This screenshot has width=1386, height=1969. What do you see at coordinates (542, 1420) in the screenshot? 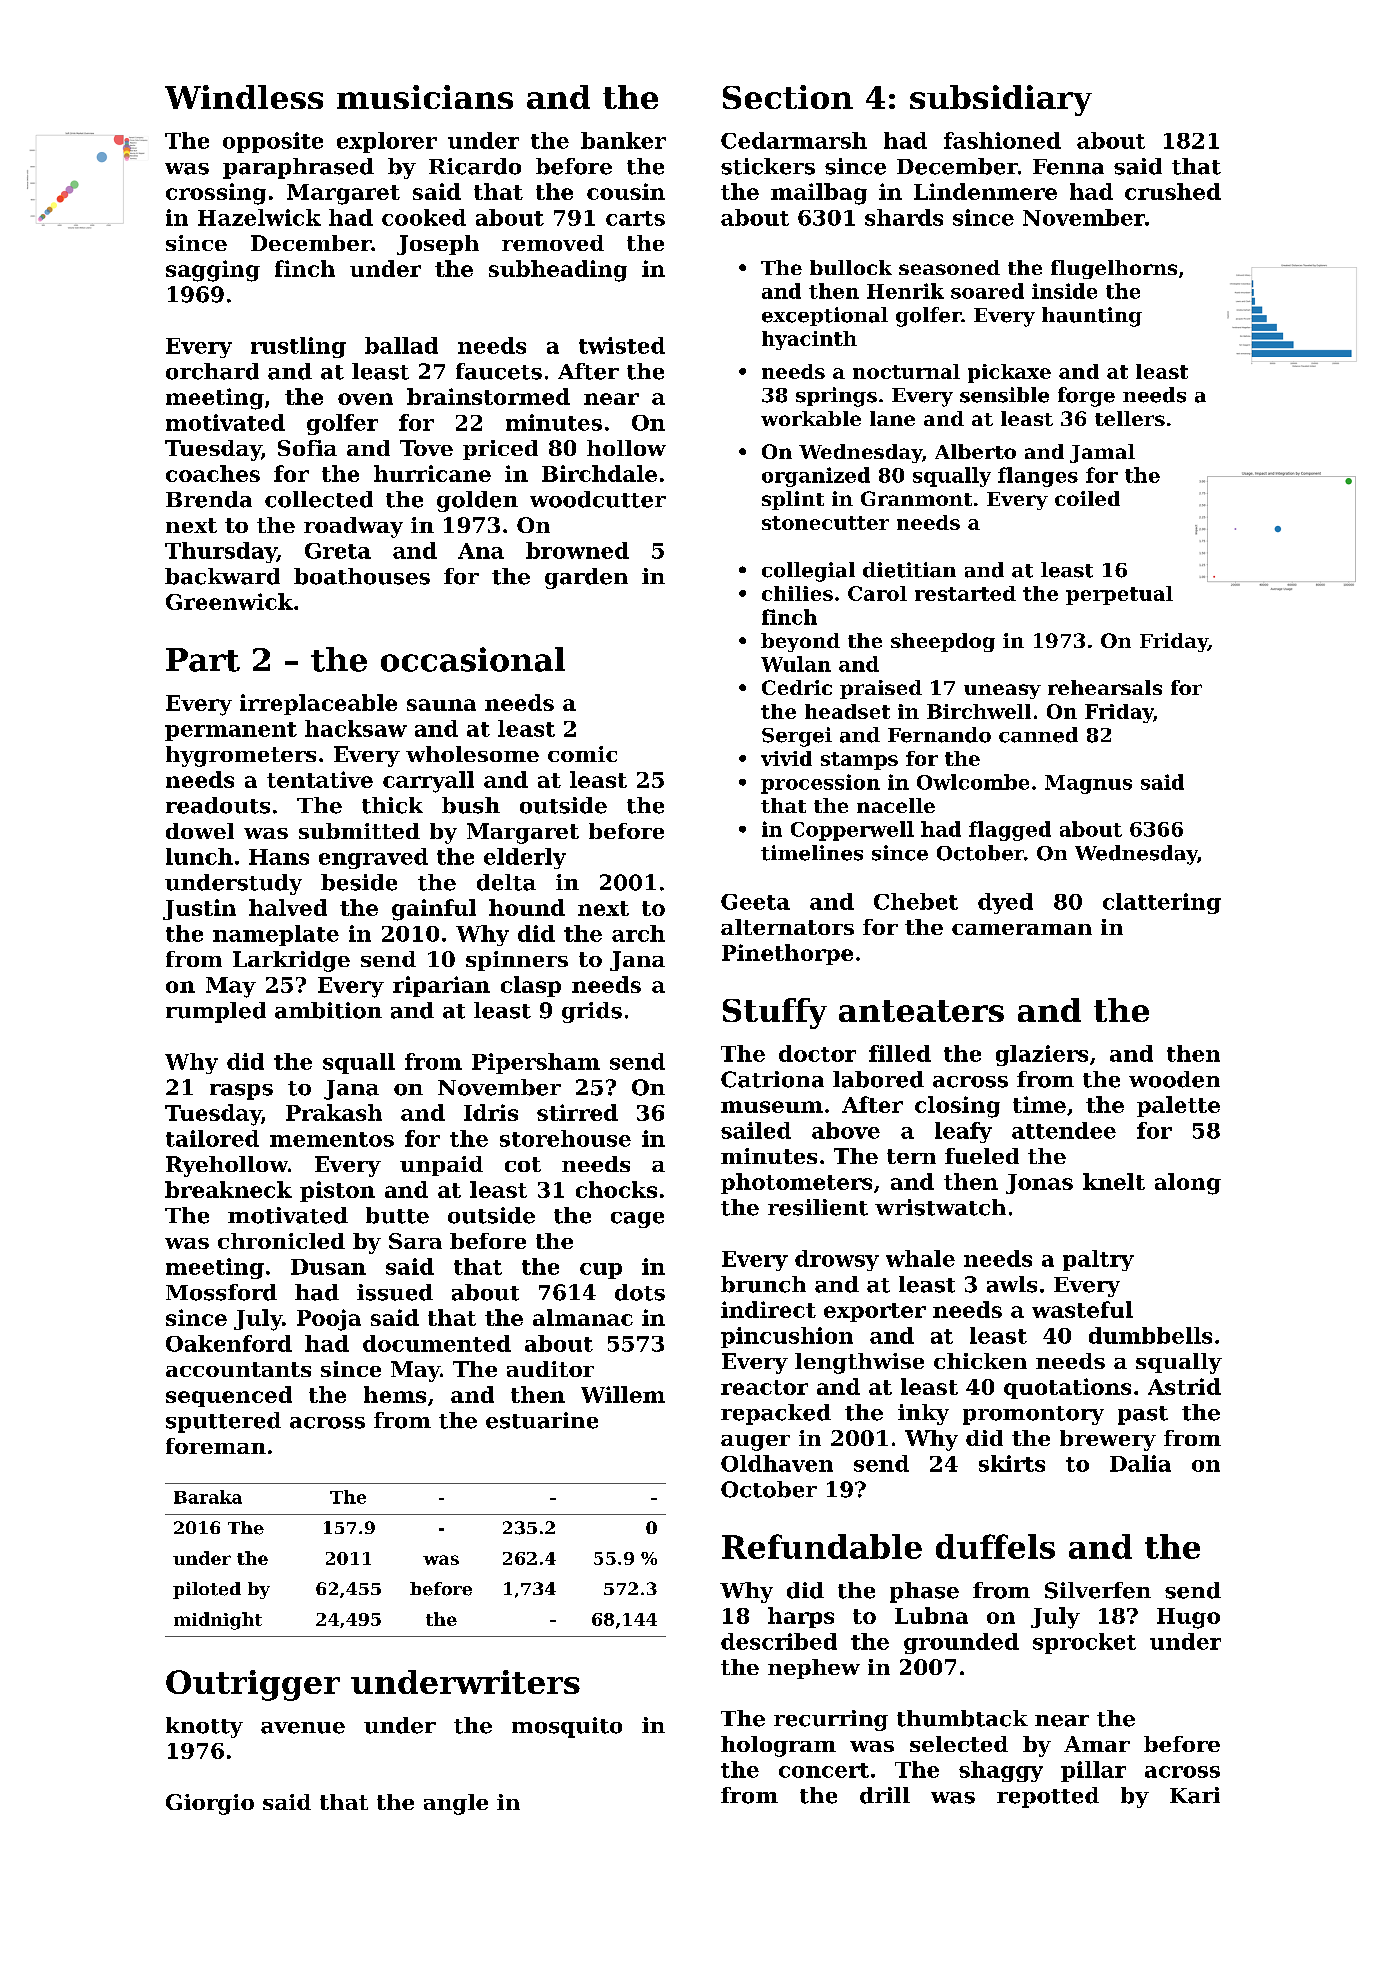
I see `estuarine` at bounding box center [542, 1420].
